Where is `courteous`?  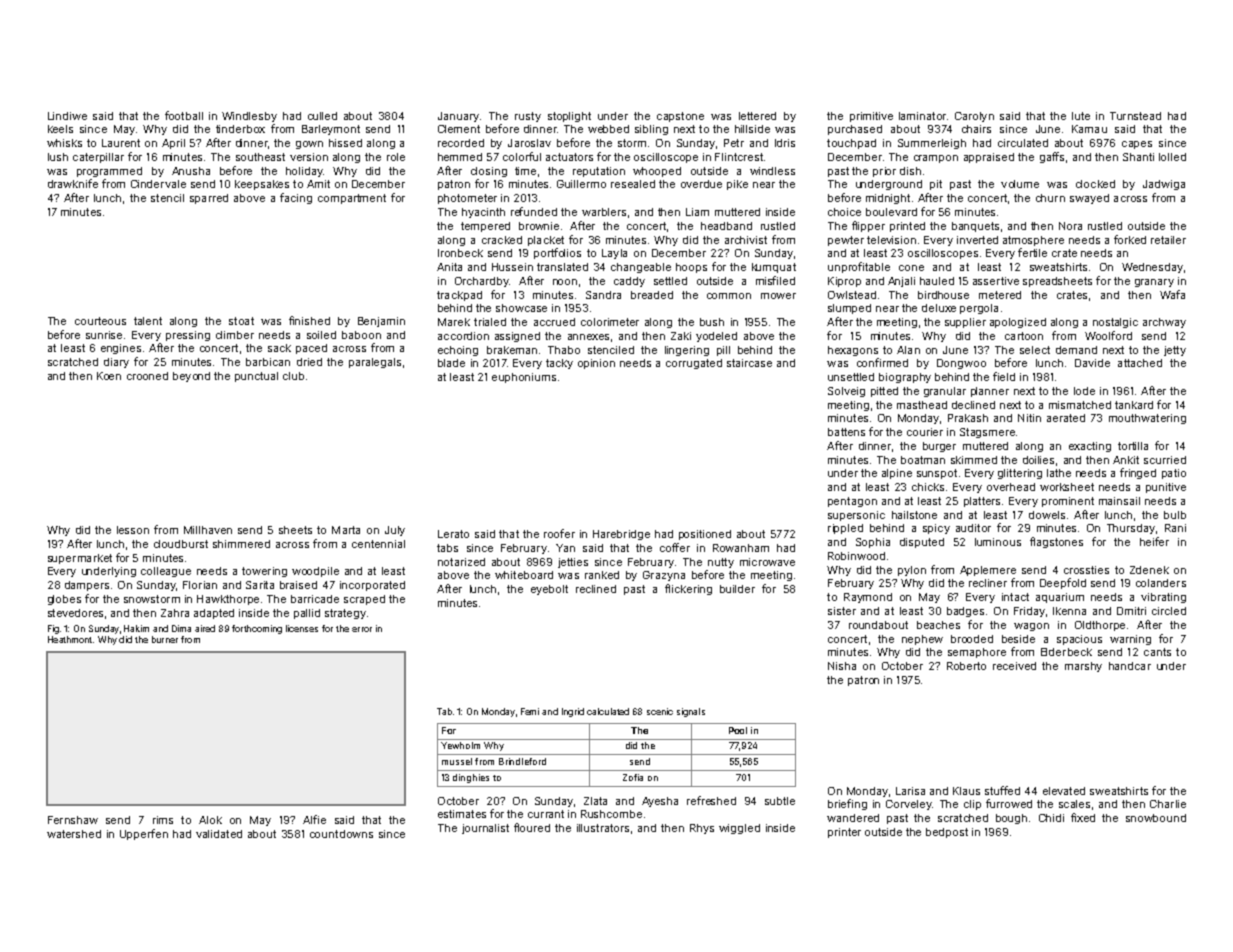
courteous is located at coordinates (100, 321).
